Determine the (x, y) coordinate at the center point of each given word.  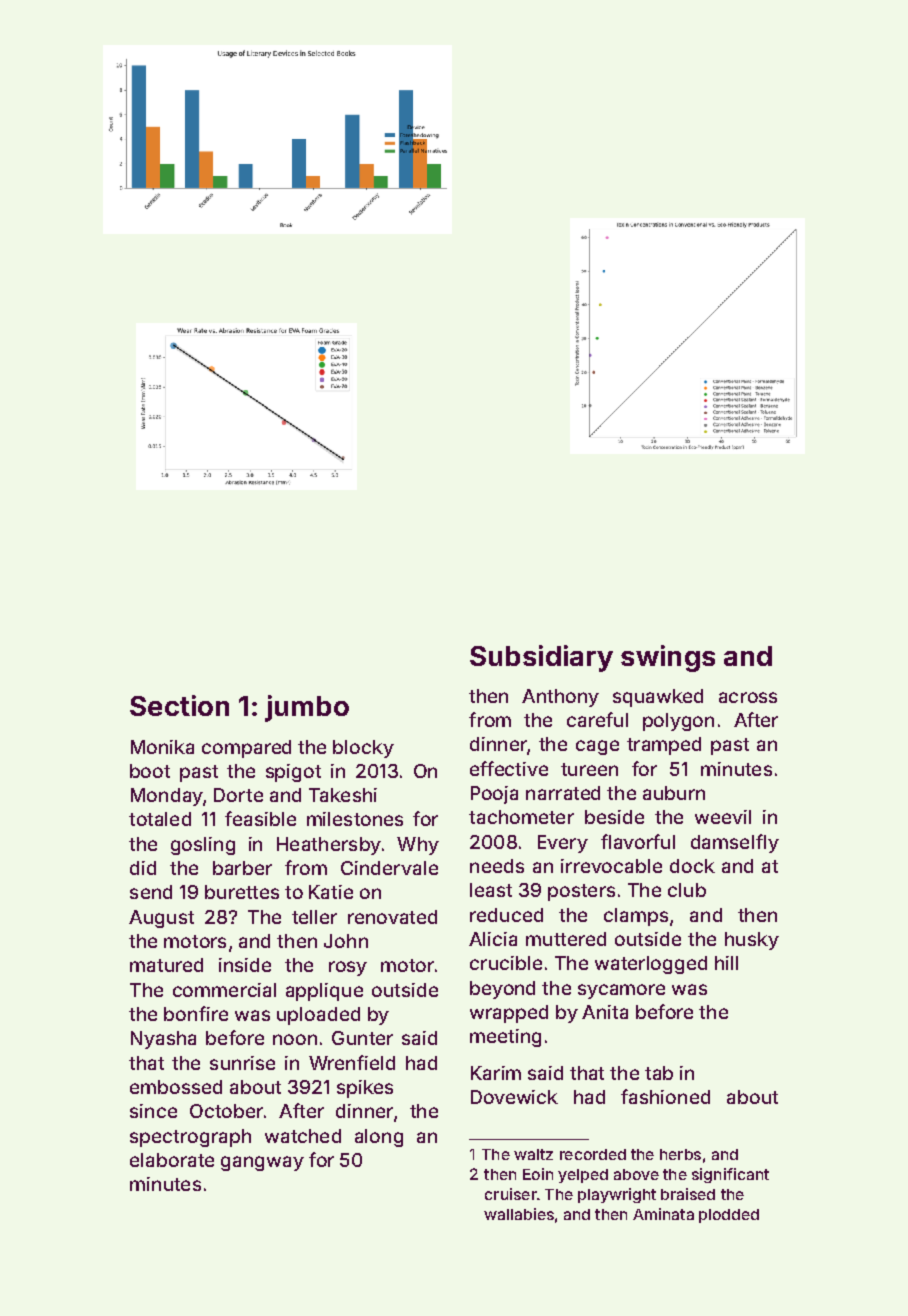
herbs (680, 1154)
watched (303, 1136)
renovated (392, 917)
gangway (262, 1163)
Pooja (494, 795)
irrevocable (611, 866)
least (491, 890)
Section (179, 705)
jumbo (307, 708)
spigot (293, 773)
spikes (365, 1089)
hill (726, 963)
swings (668, 658)
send (151, 892)
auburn (674, 793)
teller (314, 917)
